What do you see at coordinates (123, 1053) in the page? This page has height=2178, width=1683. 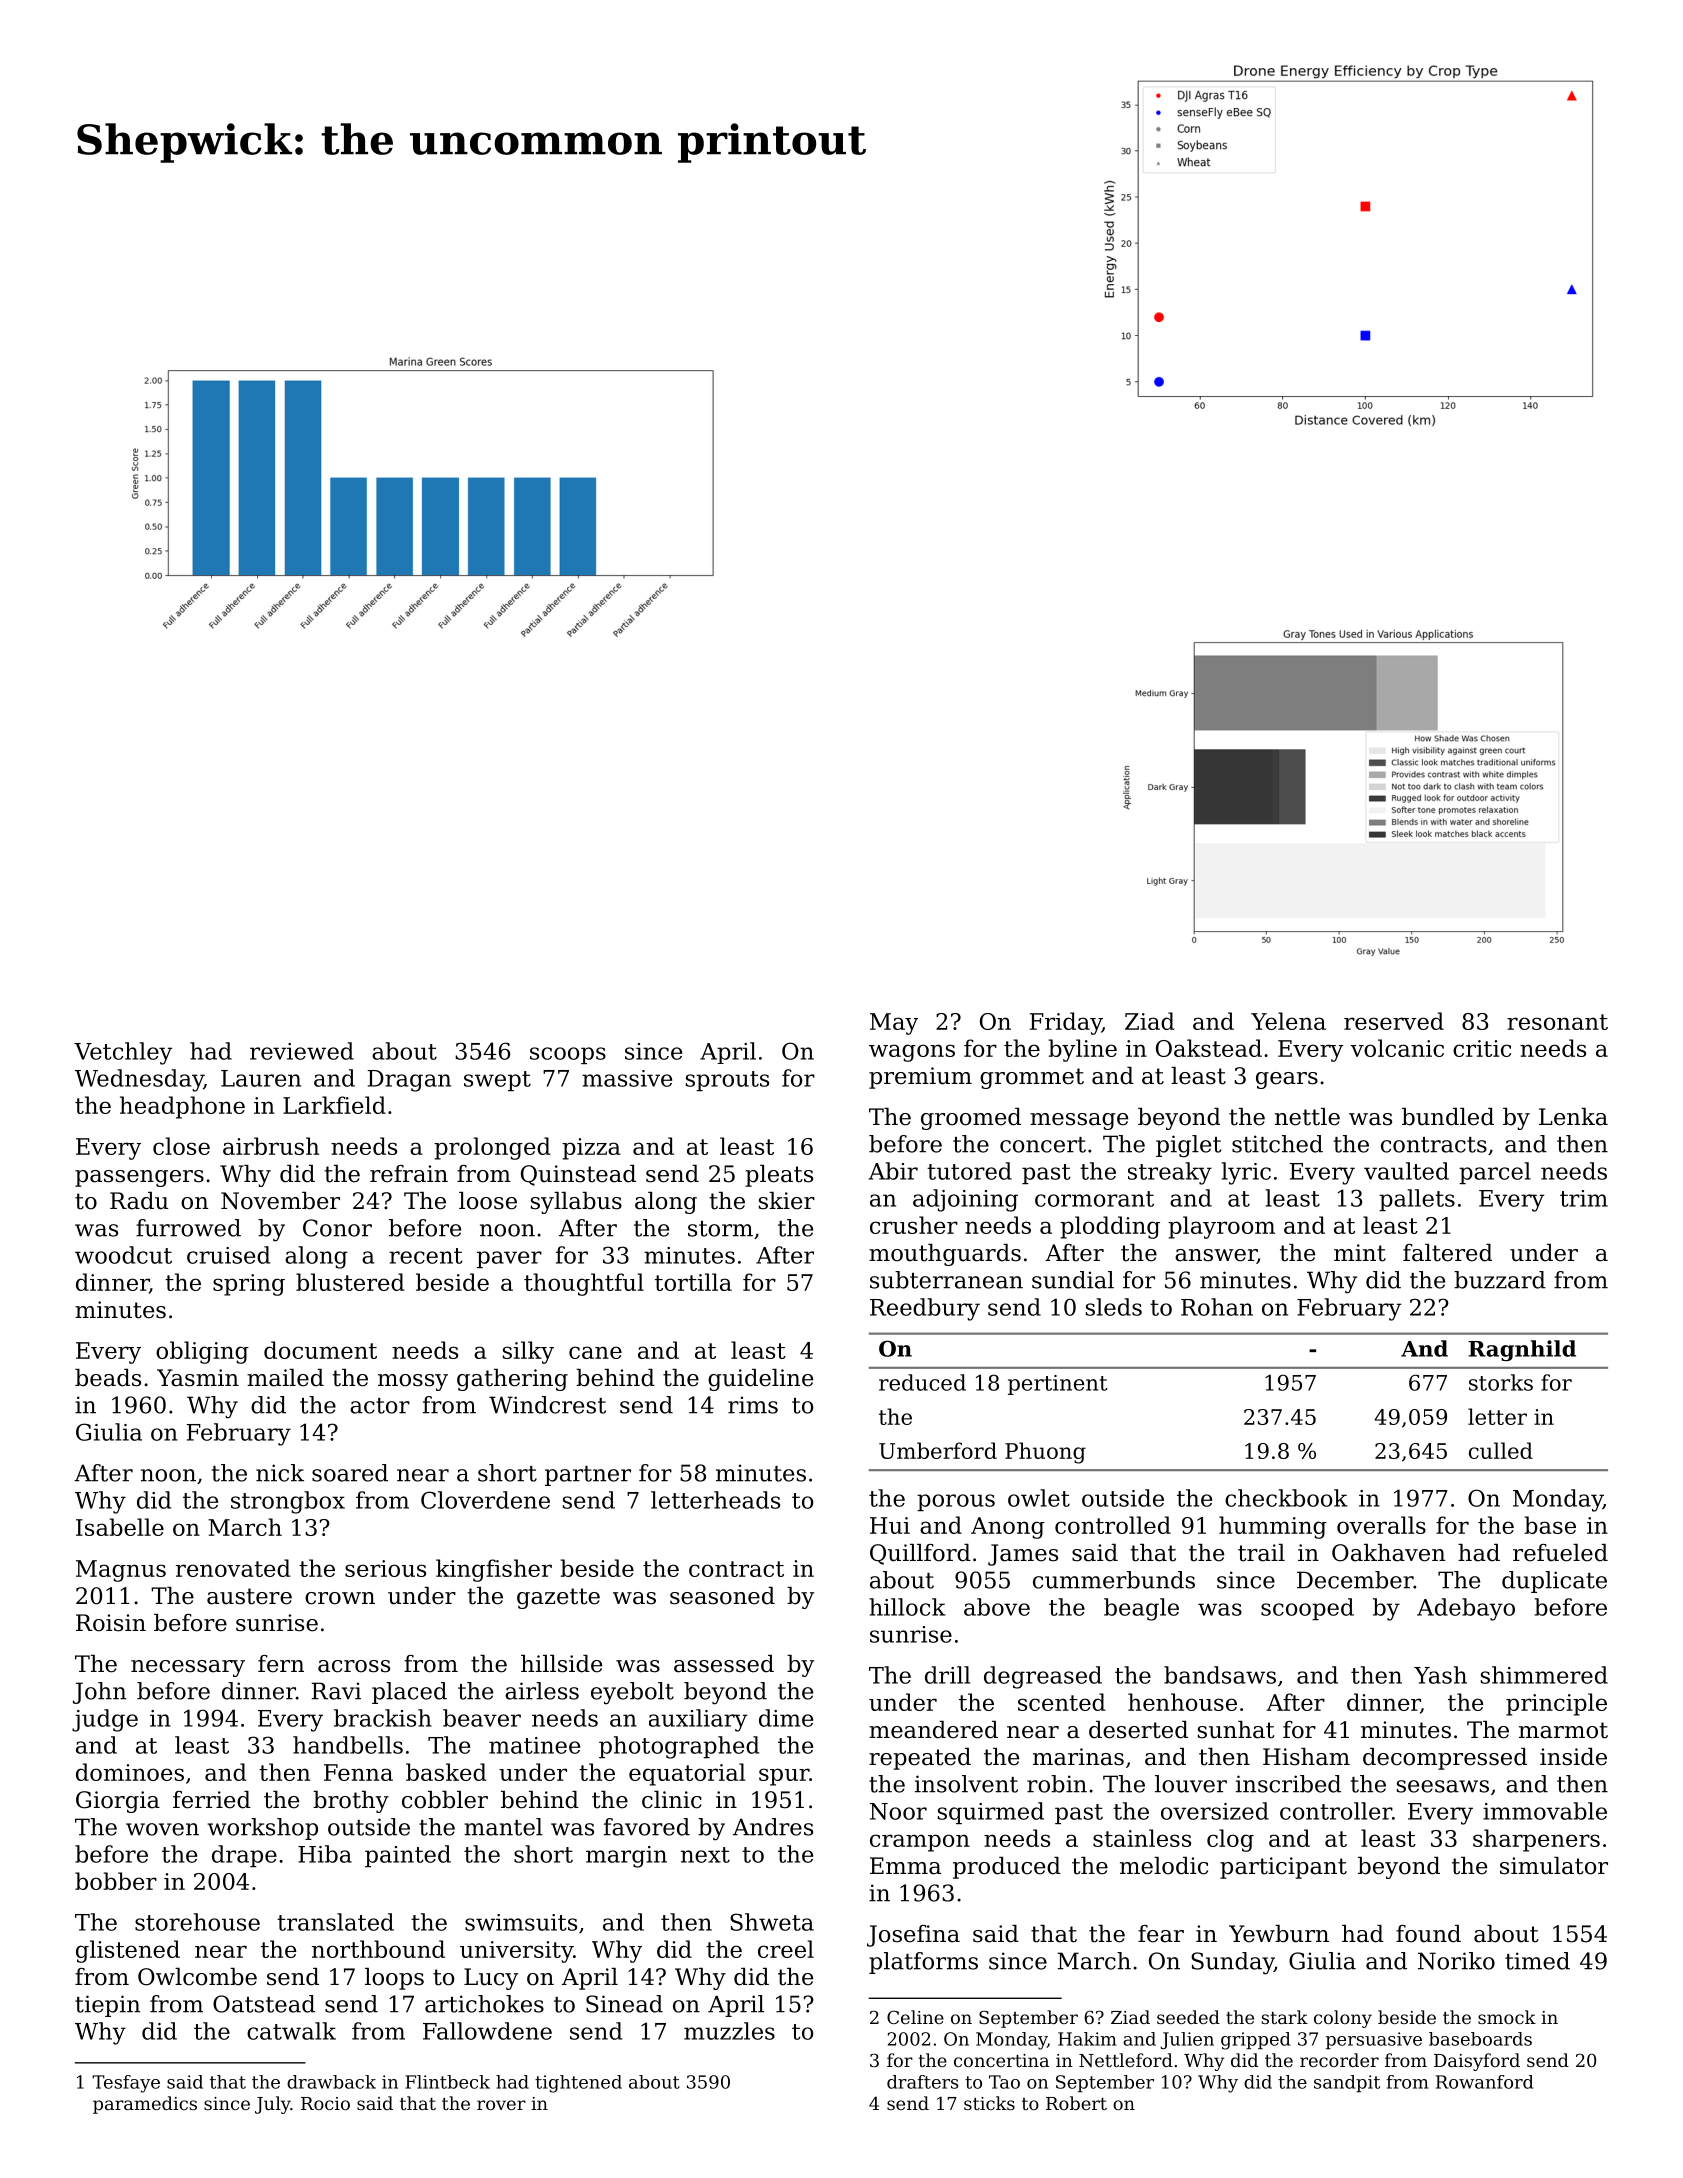 I see `Vetchley` at bounding box center [123, 1053].
